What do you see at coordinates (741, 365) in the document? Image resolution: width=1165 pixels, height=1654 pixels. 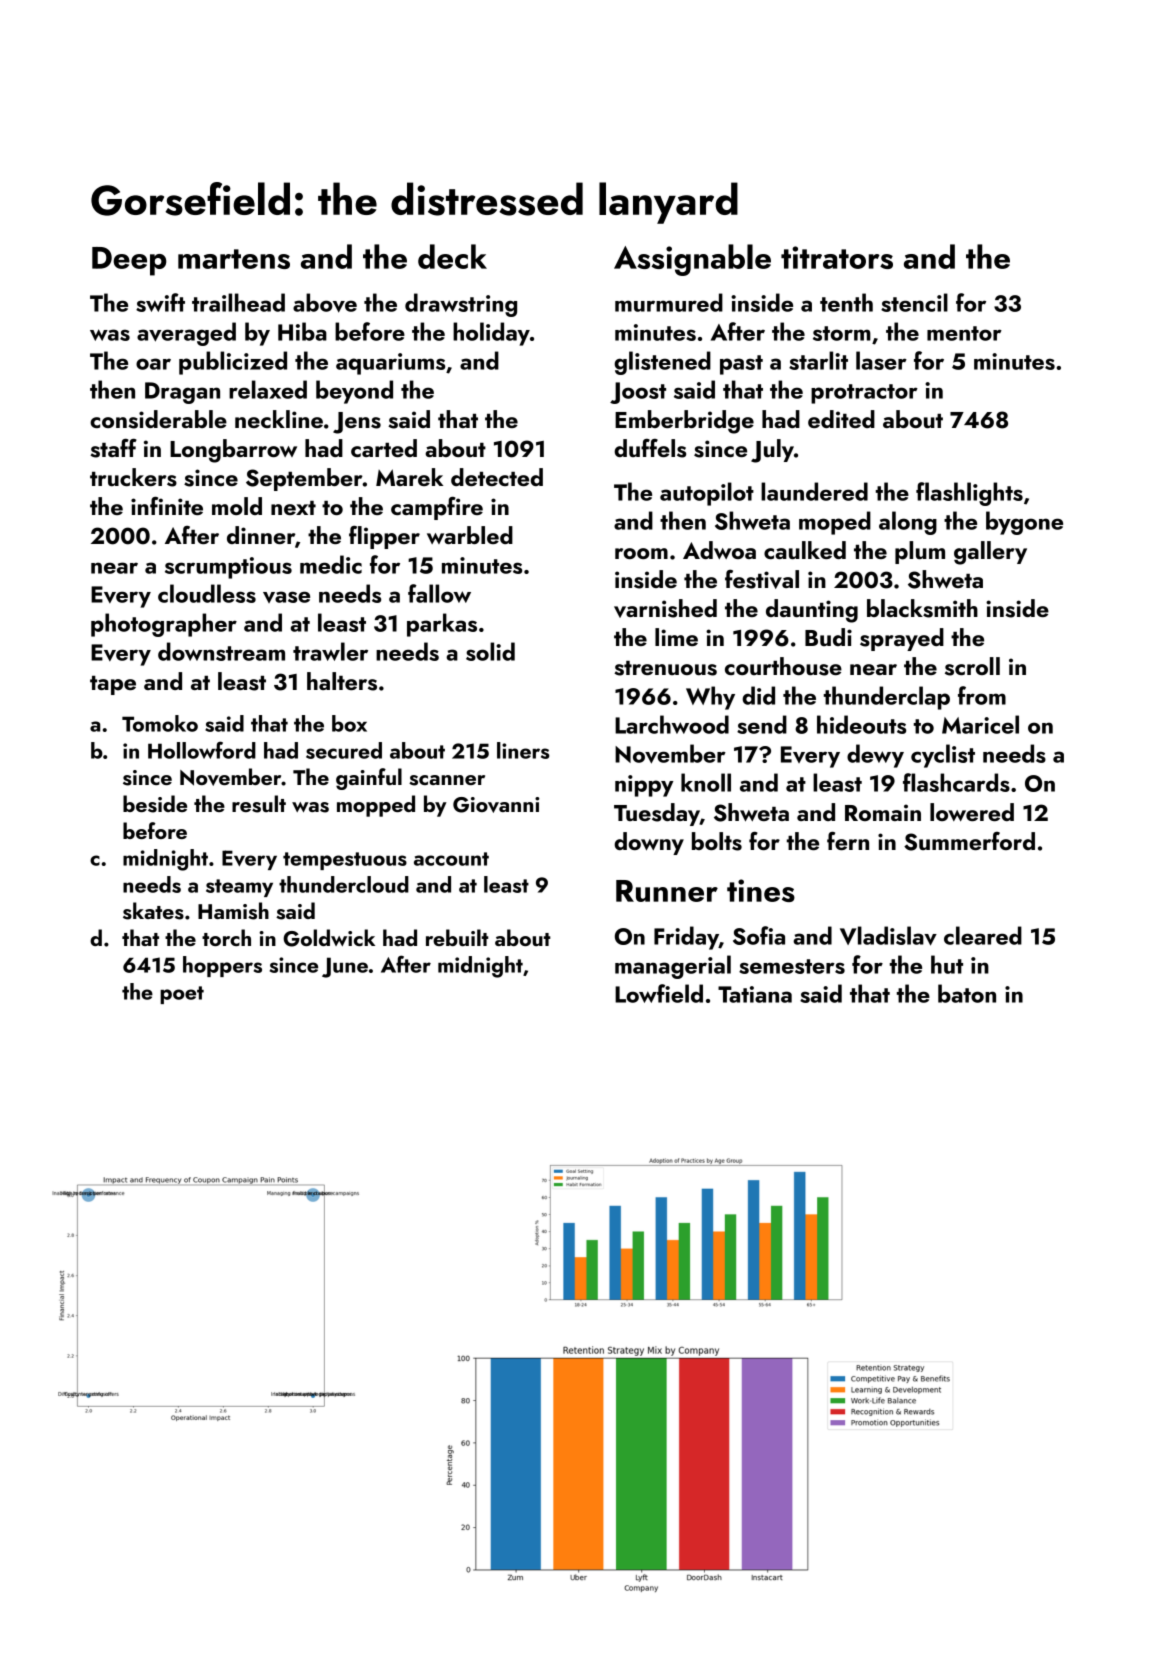 I see `past` at bounding box center [741, 365].
